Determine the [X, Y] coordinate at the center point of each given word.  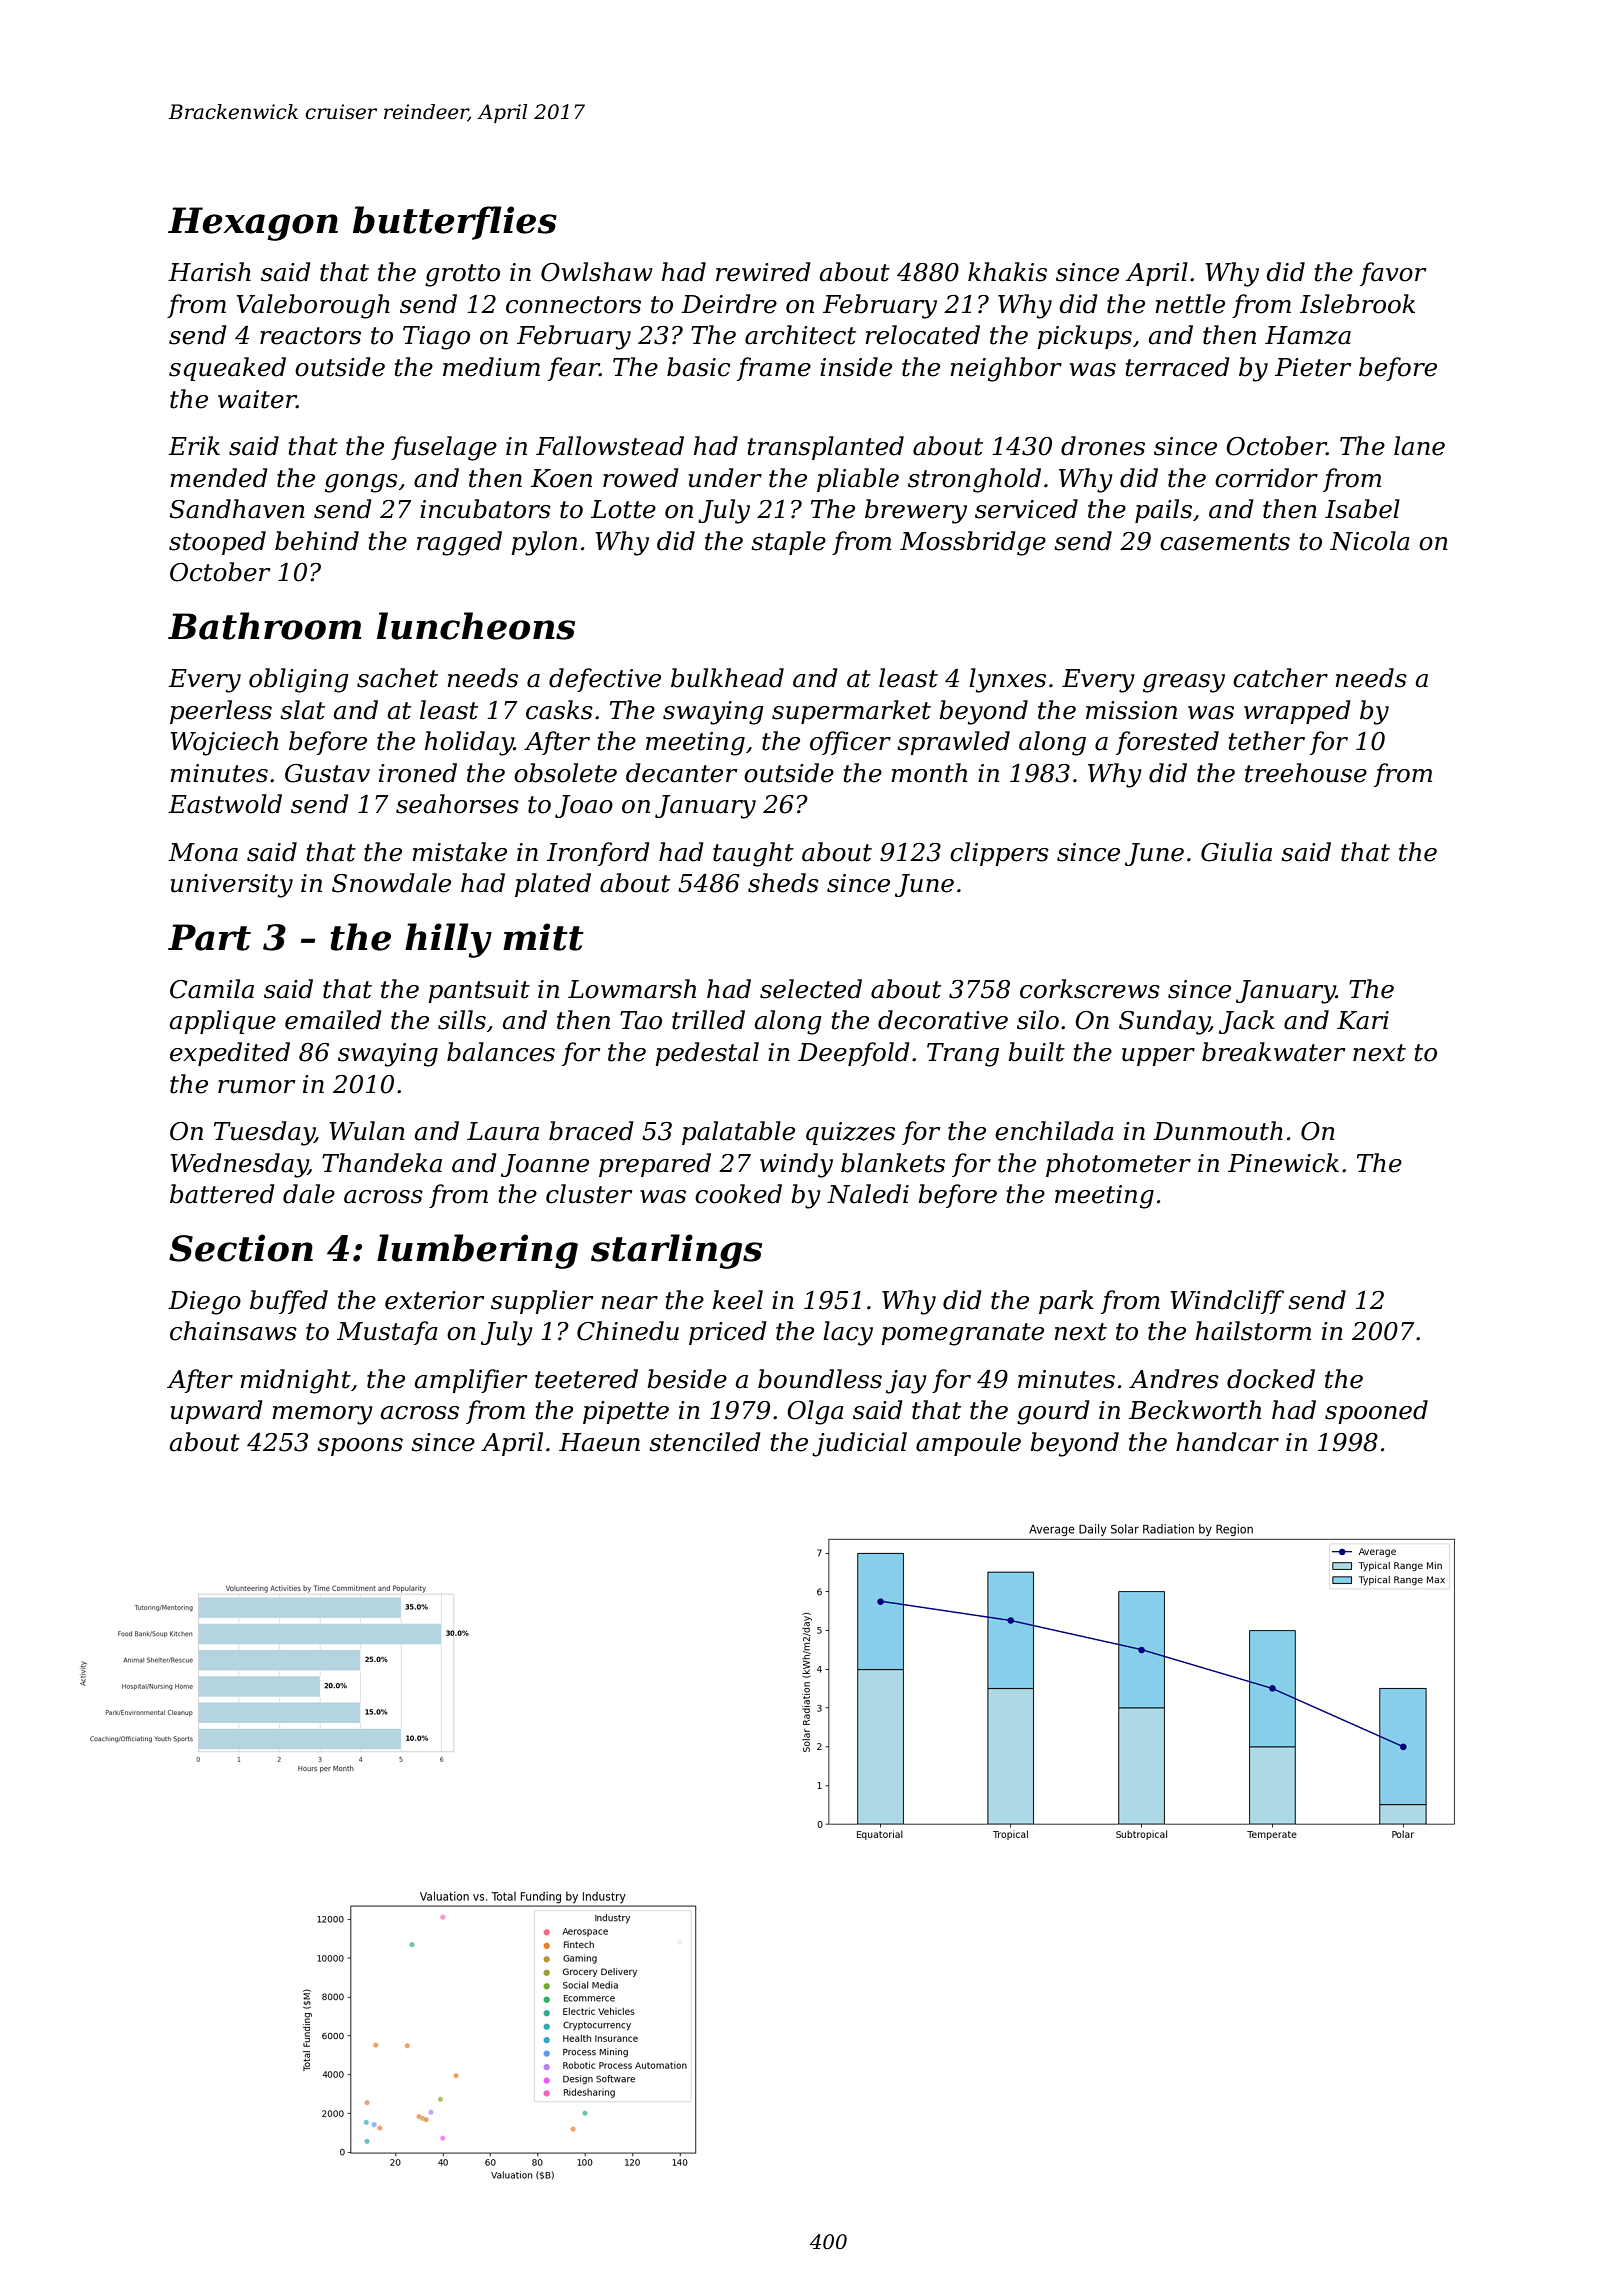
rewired [763, 272]
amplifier [470, 1381]
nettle [1190, 304]
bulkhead [727, 678]
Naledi [868, 1194]
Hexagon [253, 224]
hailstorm [1253, 1331]
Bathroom [265, 626]
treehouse [1306, 773]
